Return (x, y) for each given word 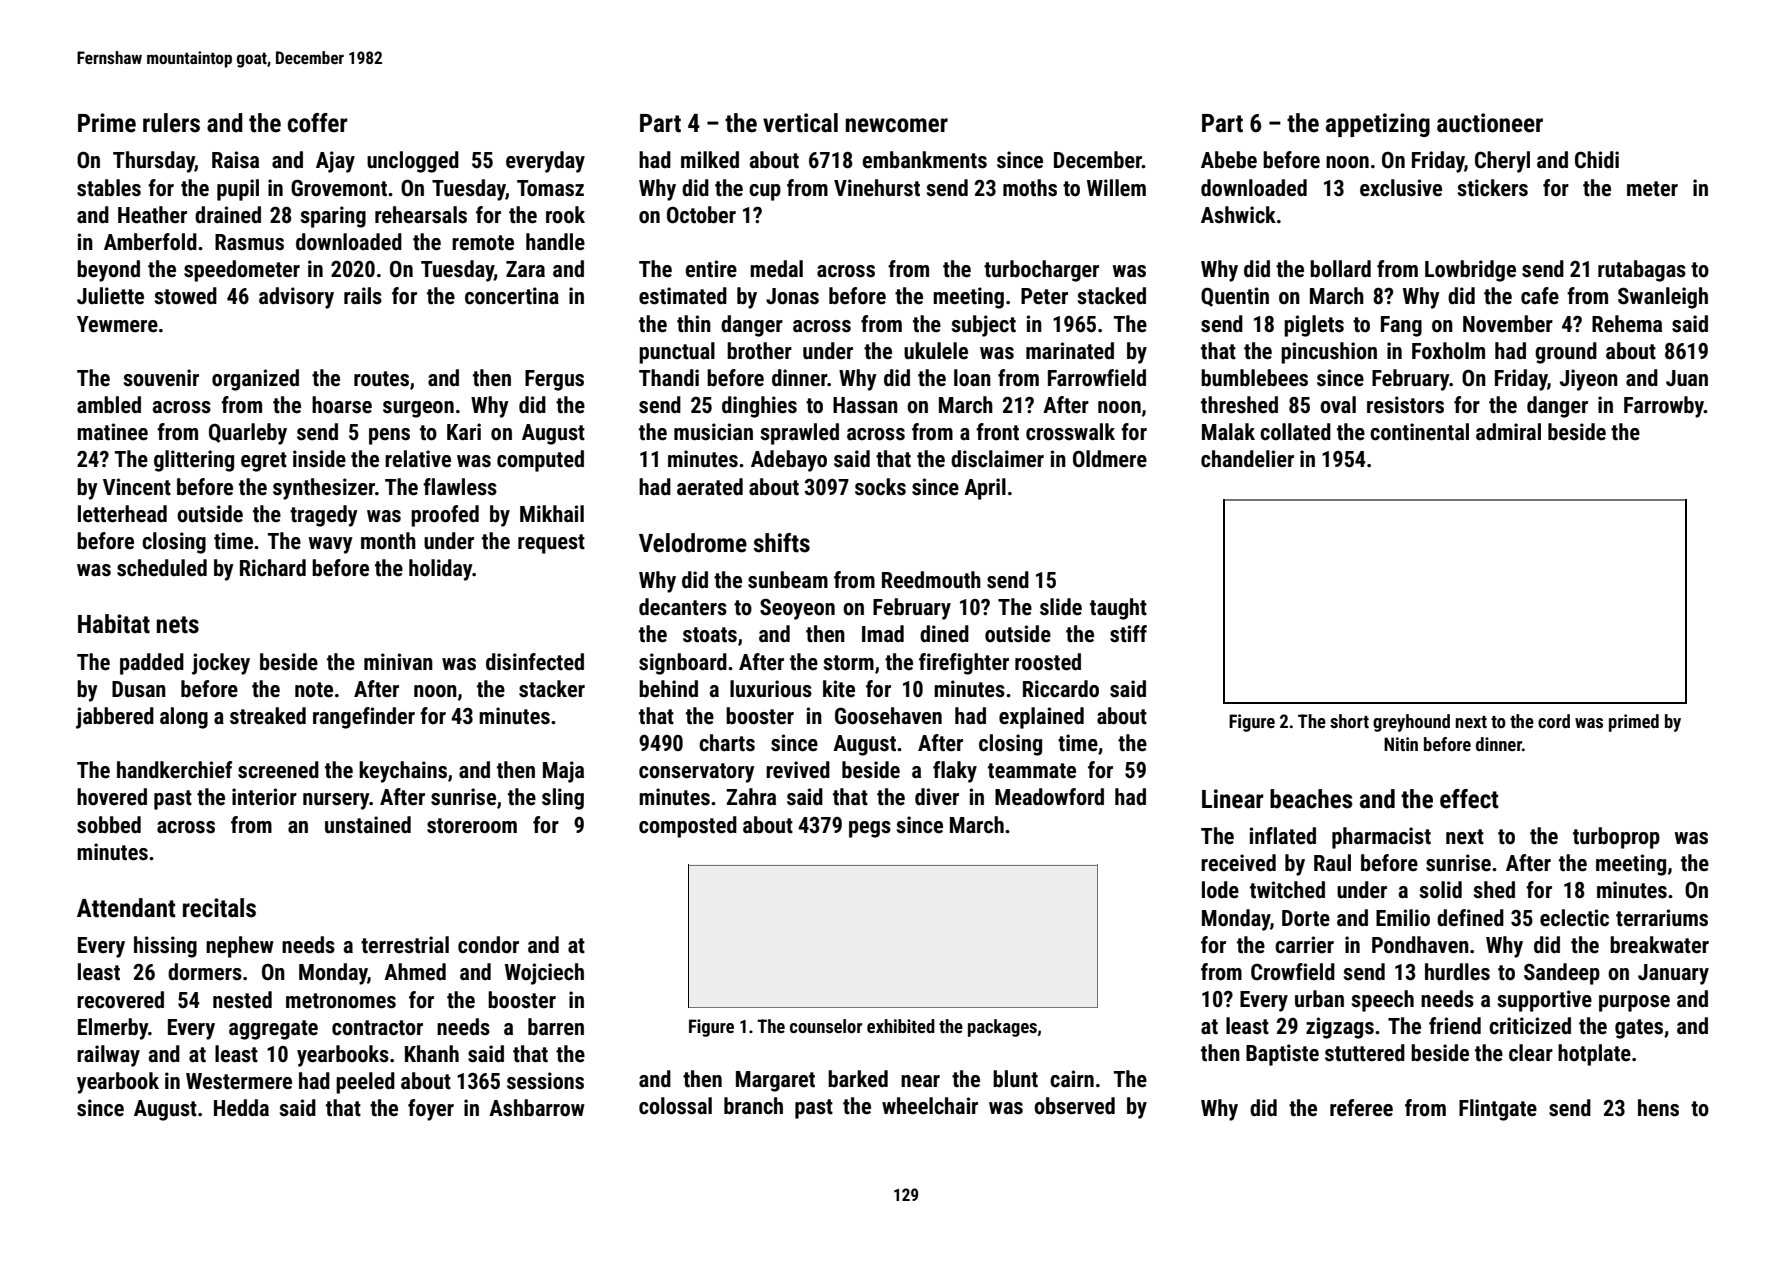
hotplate (1594, 1055)
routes (381, 379)
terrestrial (405, 945)
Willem (1116, 188)
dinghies (759, 407)
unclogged (413, 162)
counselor (826, 1026)
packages (1002, 1028)
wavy (331, 545)
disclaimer (997, 459)
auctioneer (1490, 123)
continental (1419, 432)
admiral (1508, 432)
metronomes (341, 1001)
